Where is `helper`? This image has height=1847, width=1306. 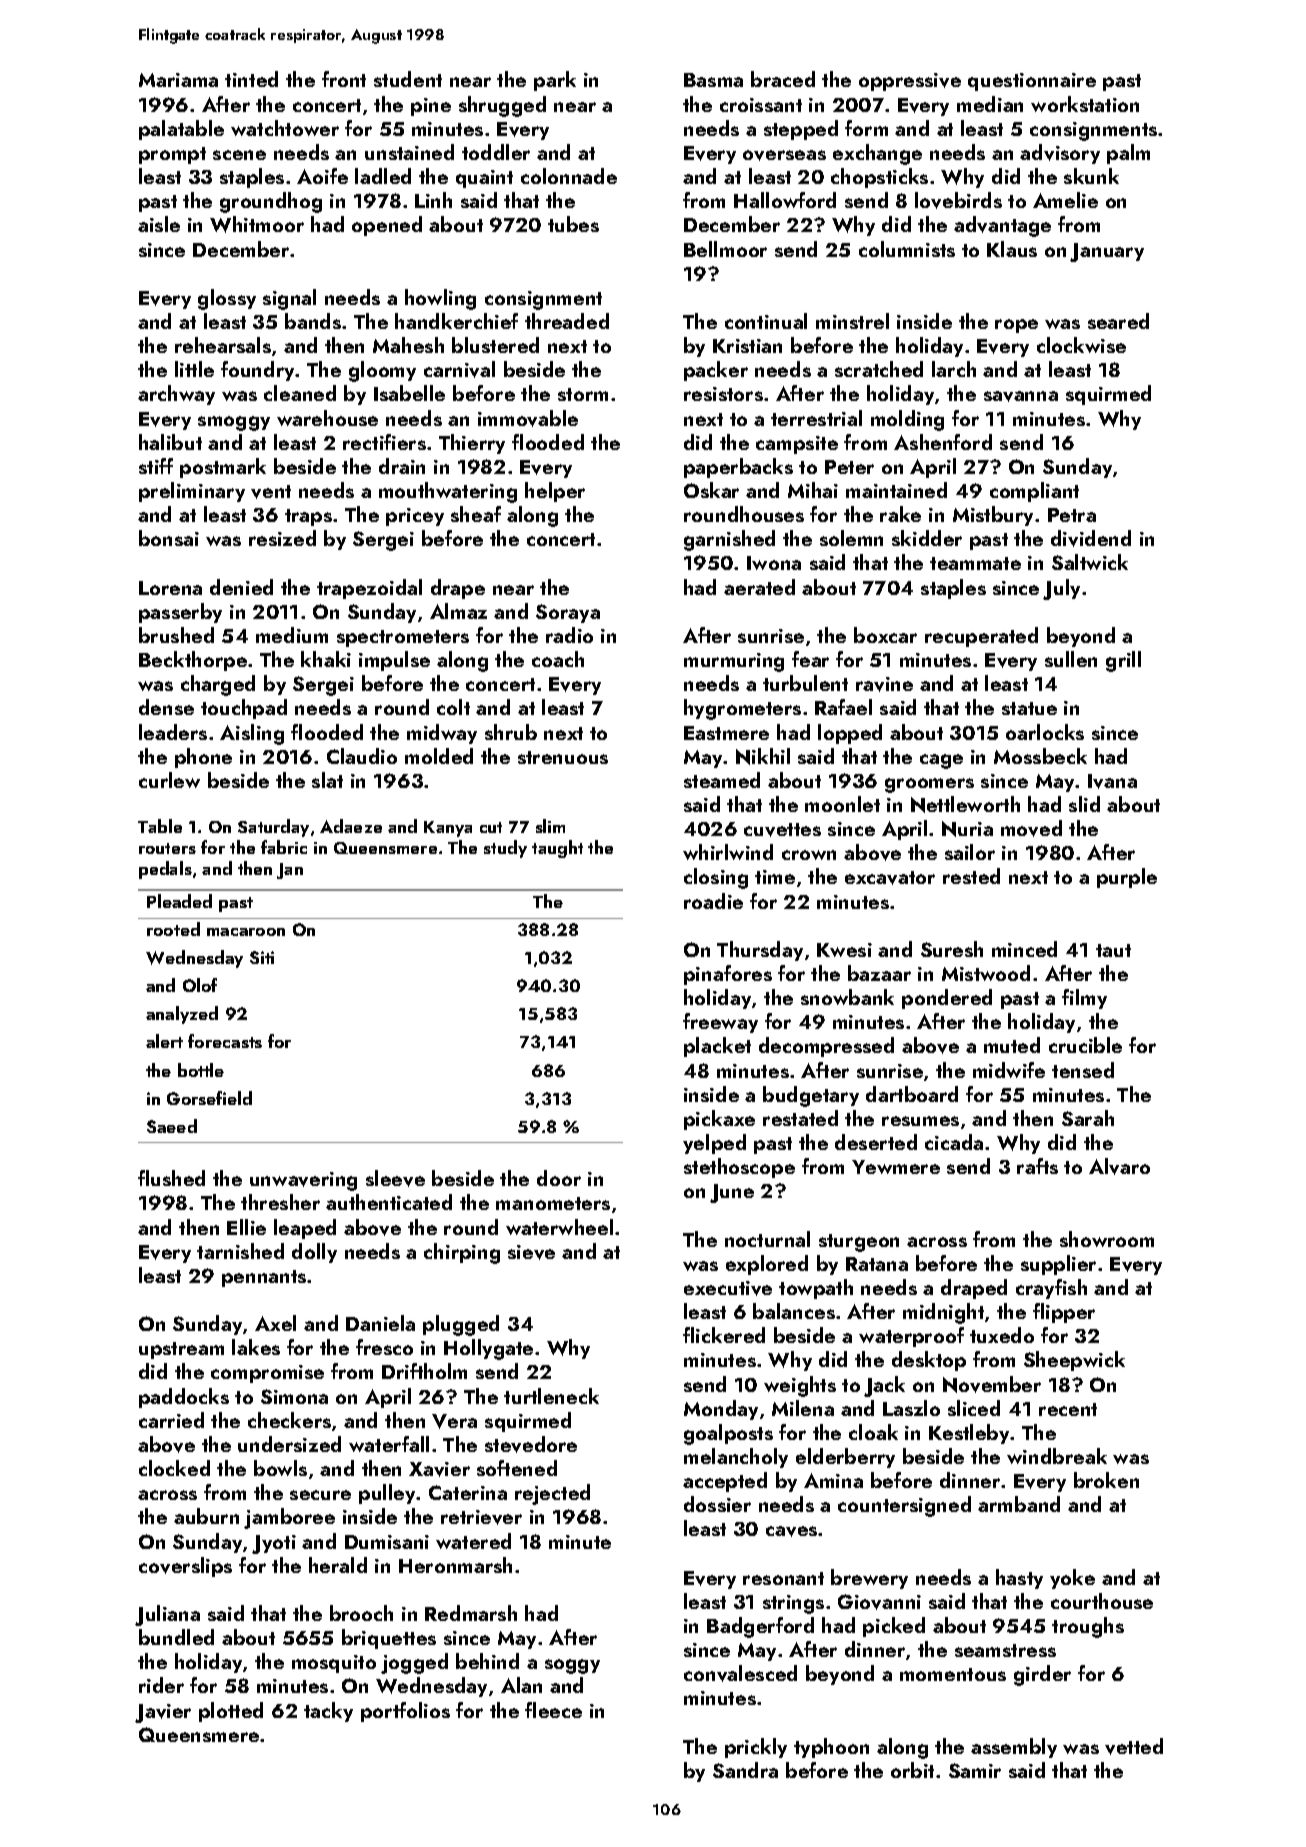
helper is located at coordinates (555, 492).
